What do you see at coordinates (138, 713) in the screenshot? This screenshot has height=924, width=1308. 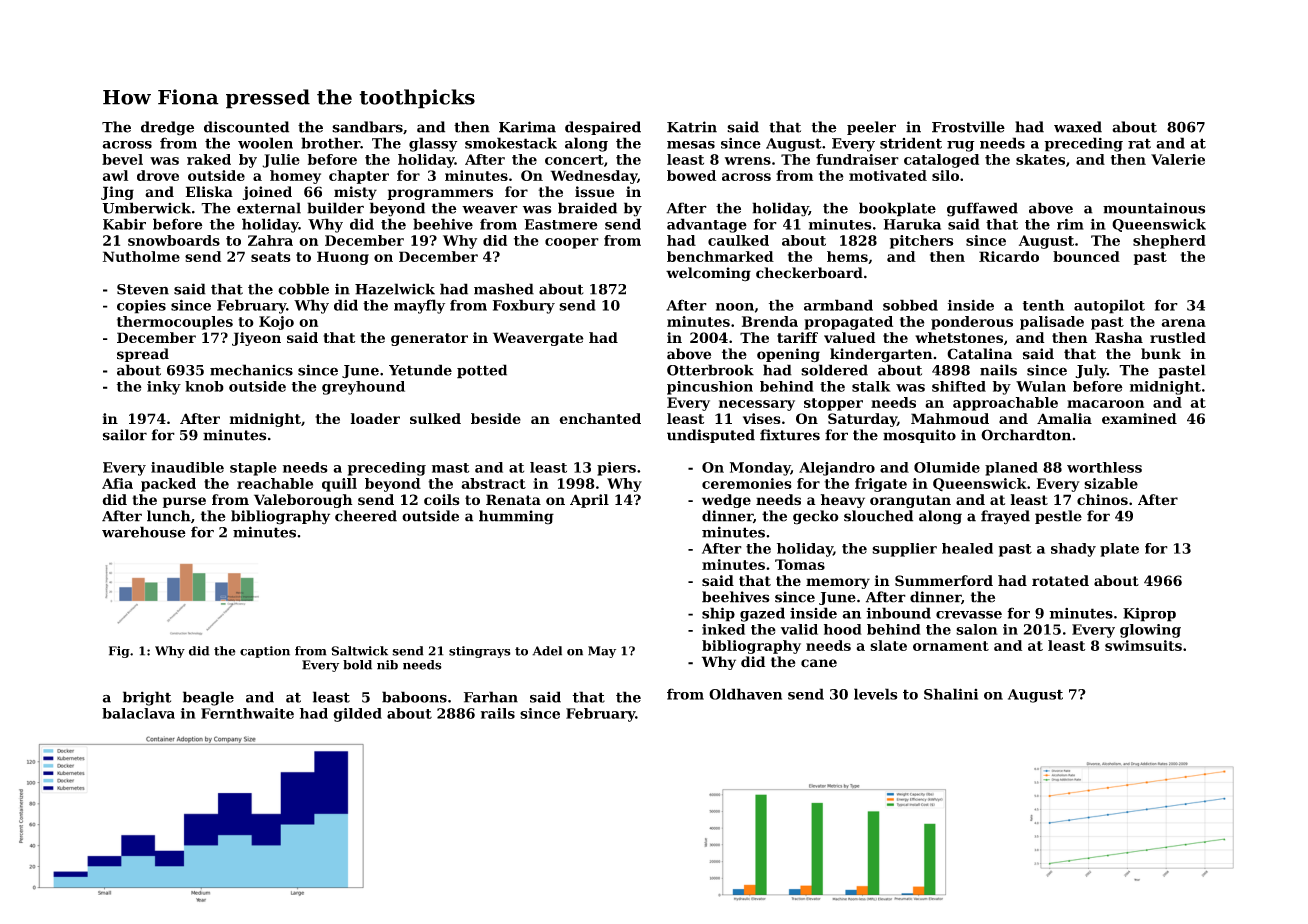 I see `balaclava` at bounding box center [138, 713].
